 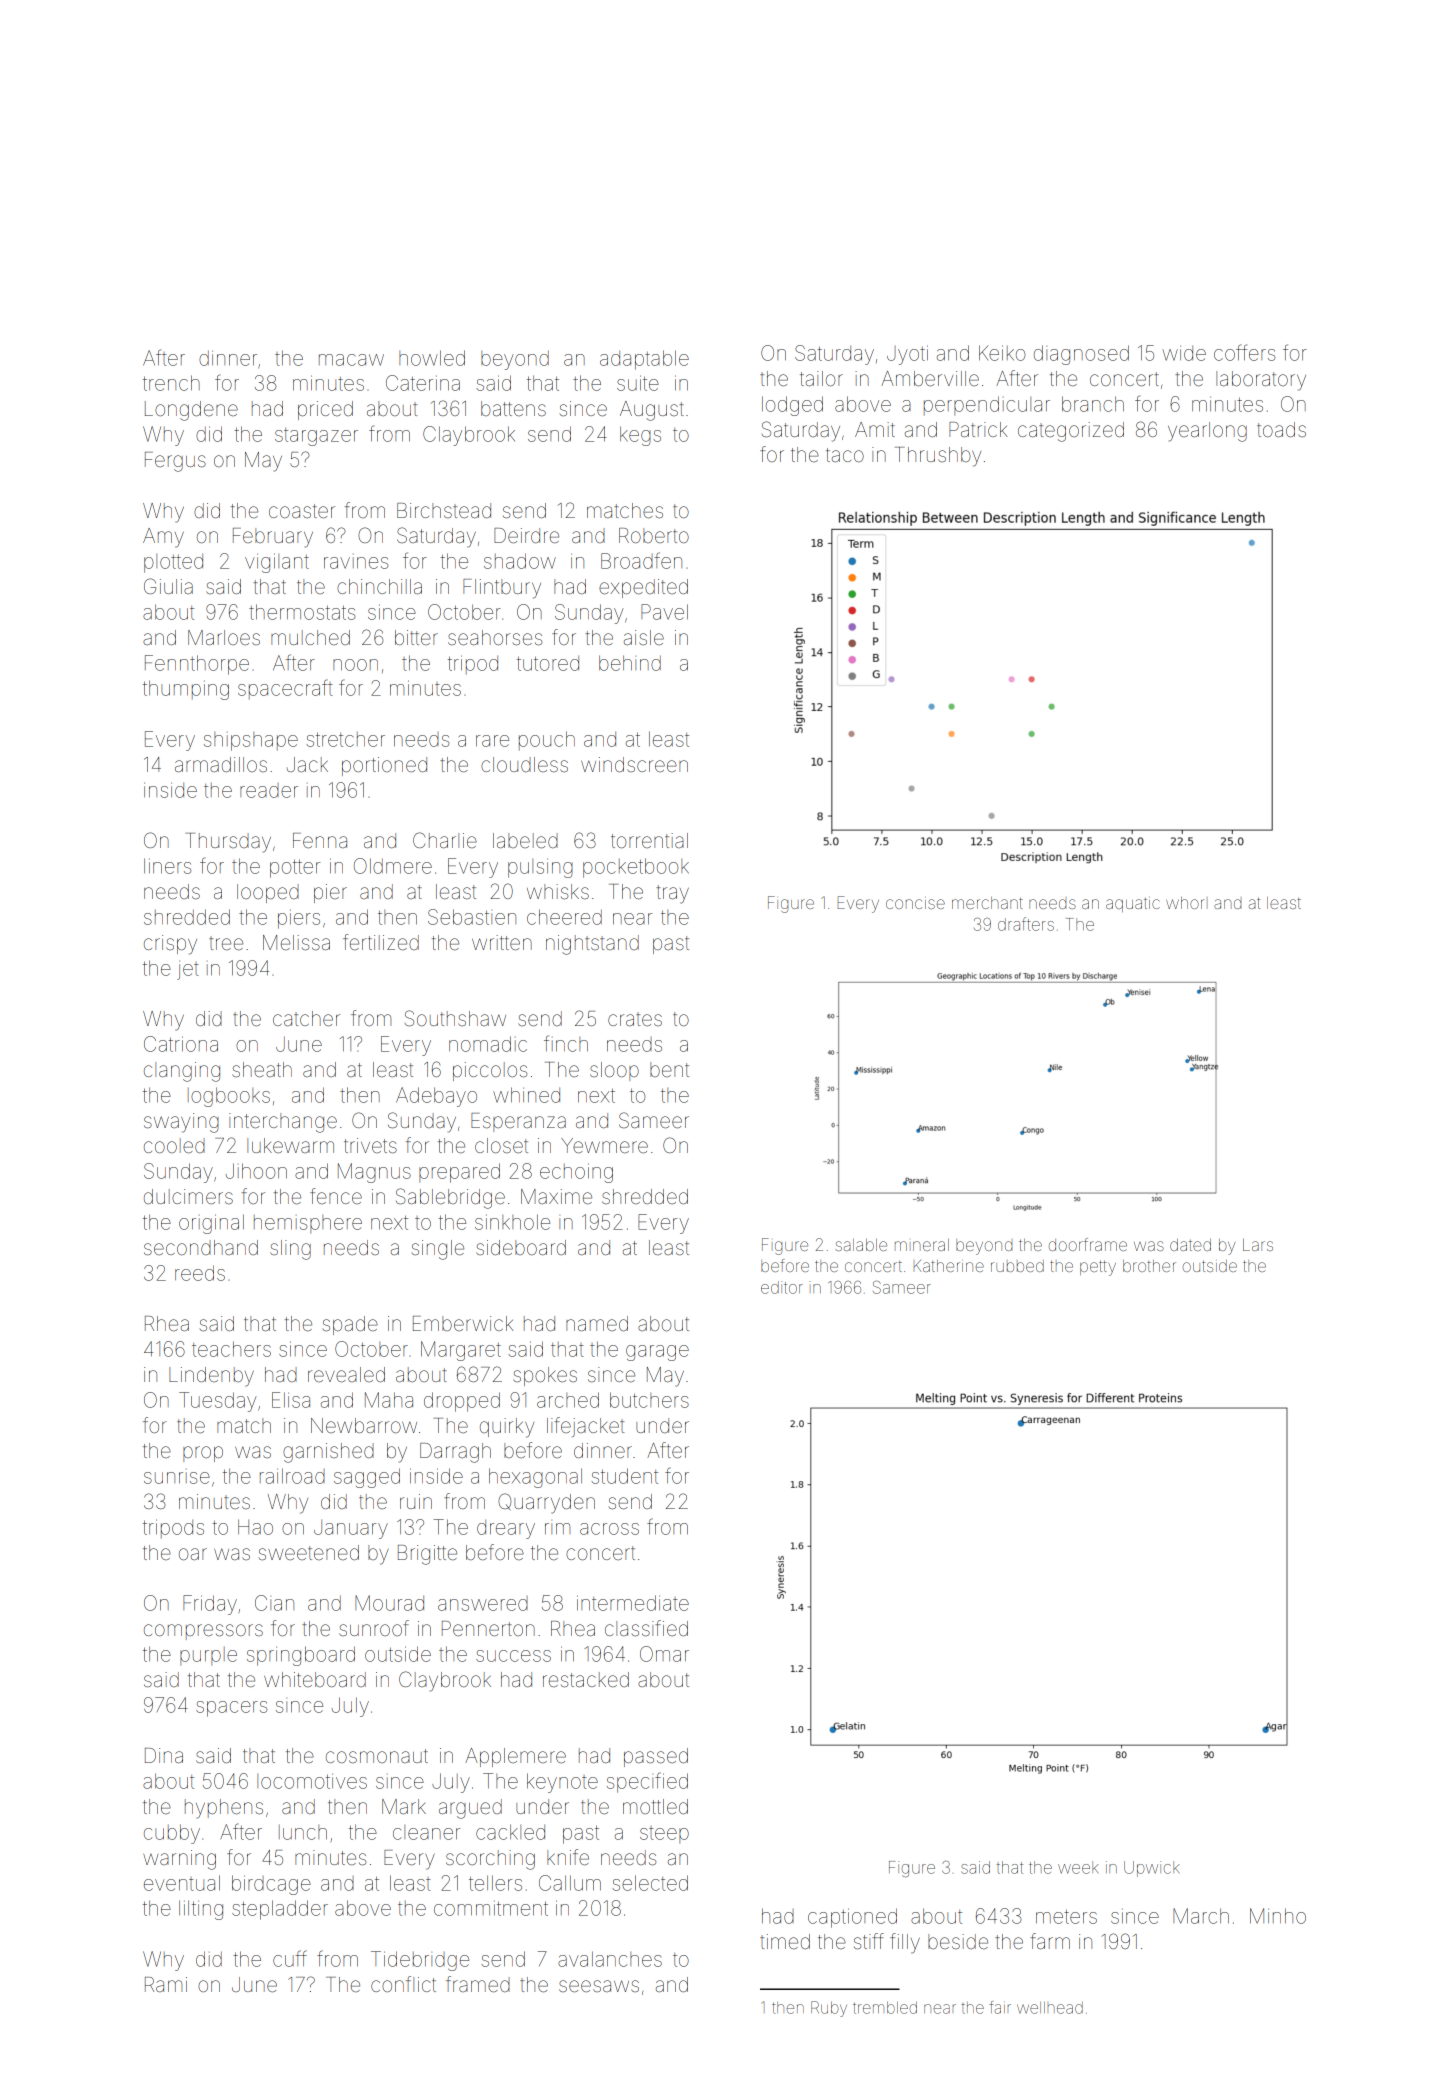 I want to click on windscreen, so click(x=634, y=764).
